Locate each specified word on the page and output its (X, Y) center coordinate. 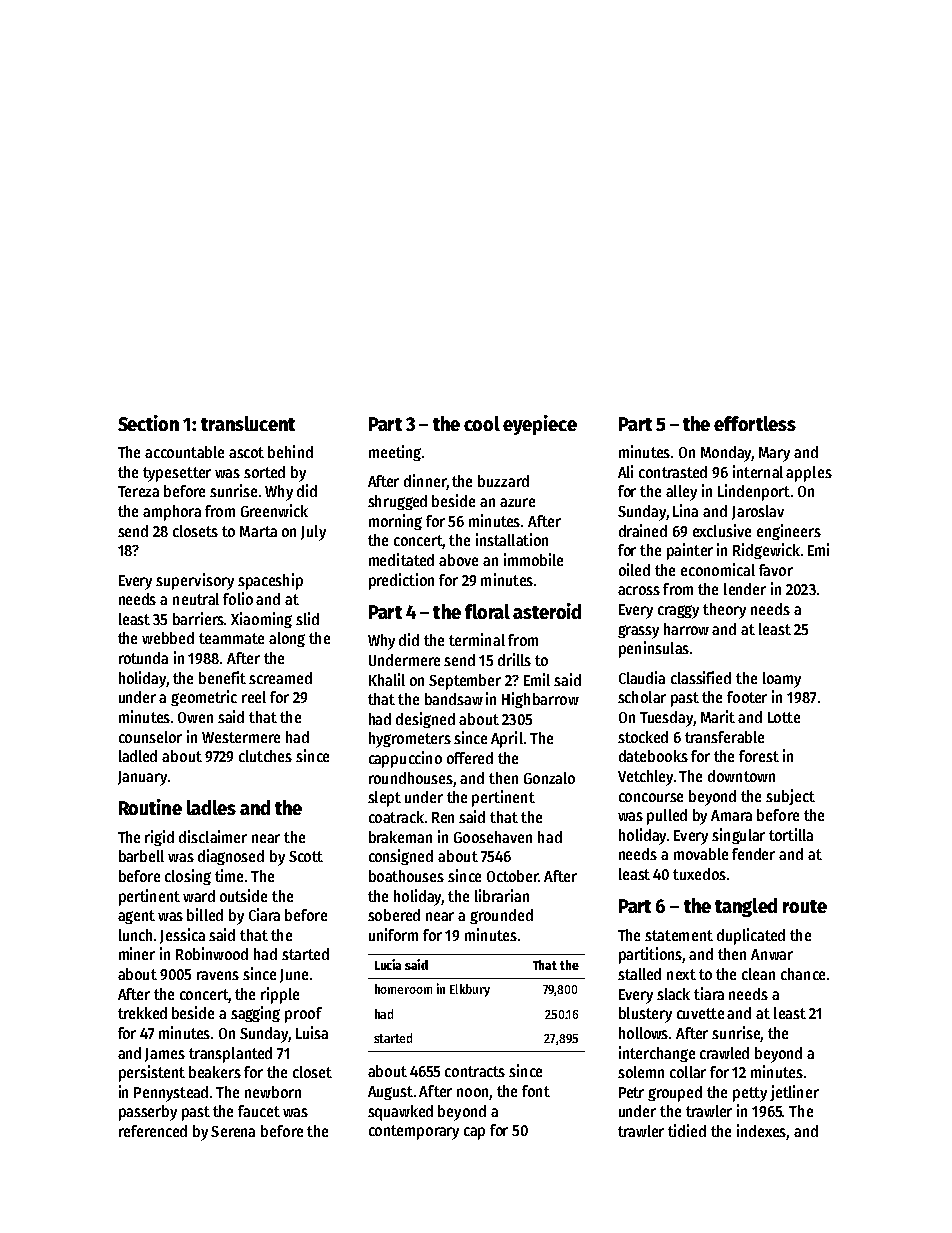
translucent (248, 423)
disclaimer (213, 836)
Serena (233, 1131)
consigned (401, 857)
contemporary (414, 1132)
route (805, 906)
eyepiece (540, 425)
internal (758, 471)
